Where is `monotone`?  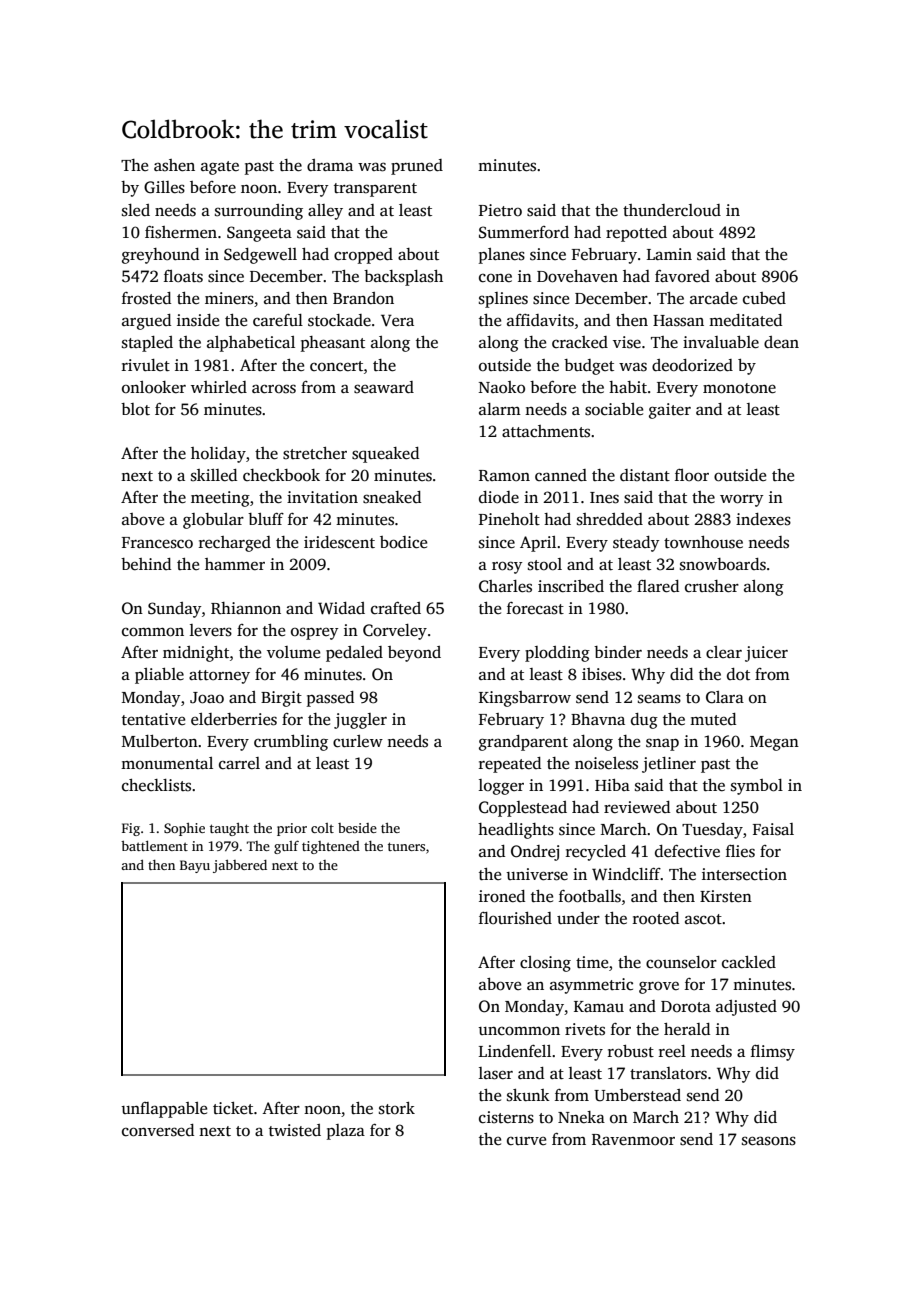 monotone is located at coordinates (739, 388).
